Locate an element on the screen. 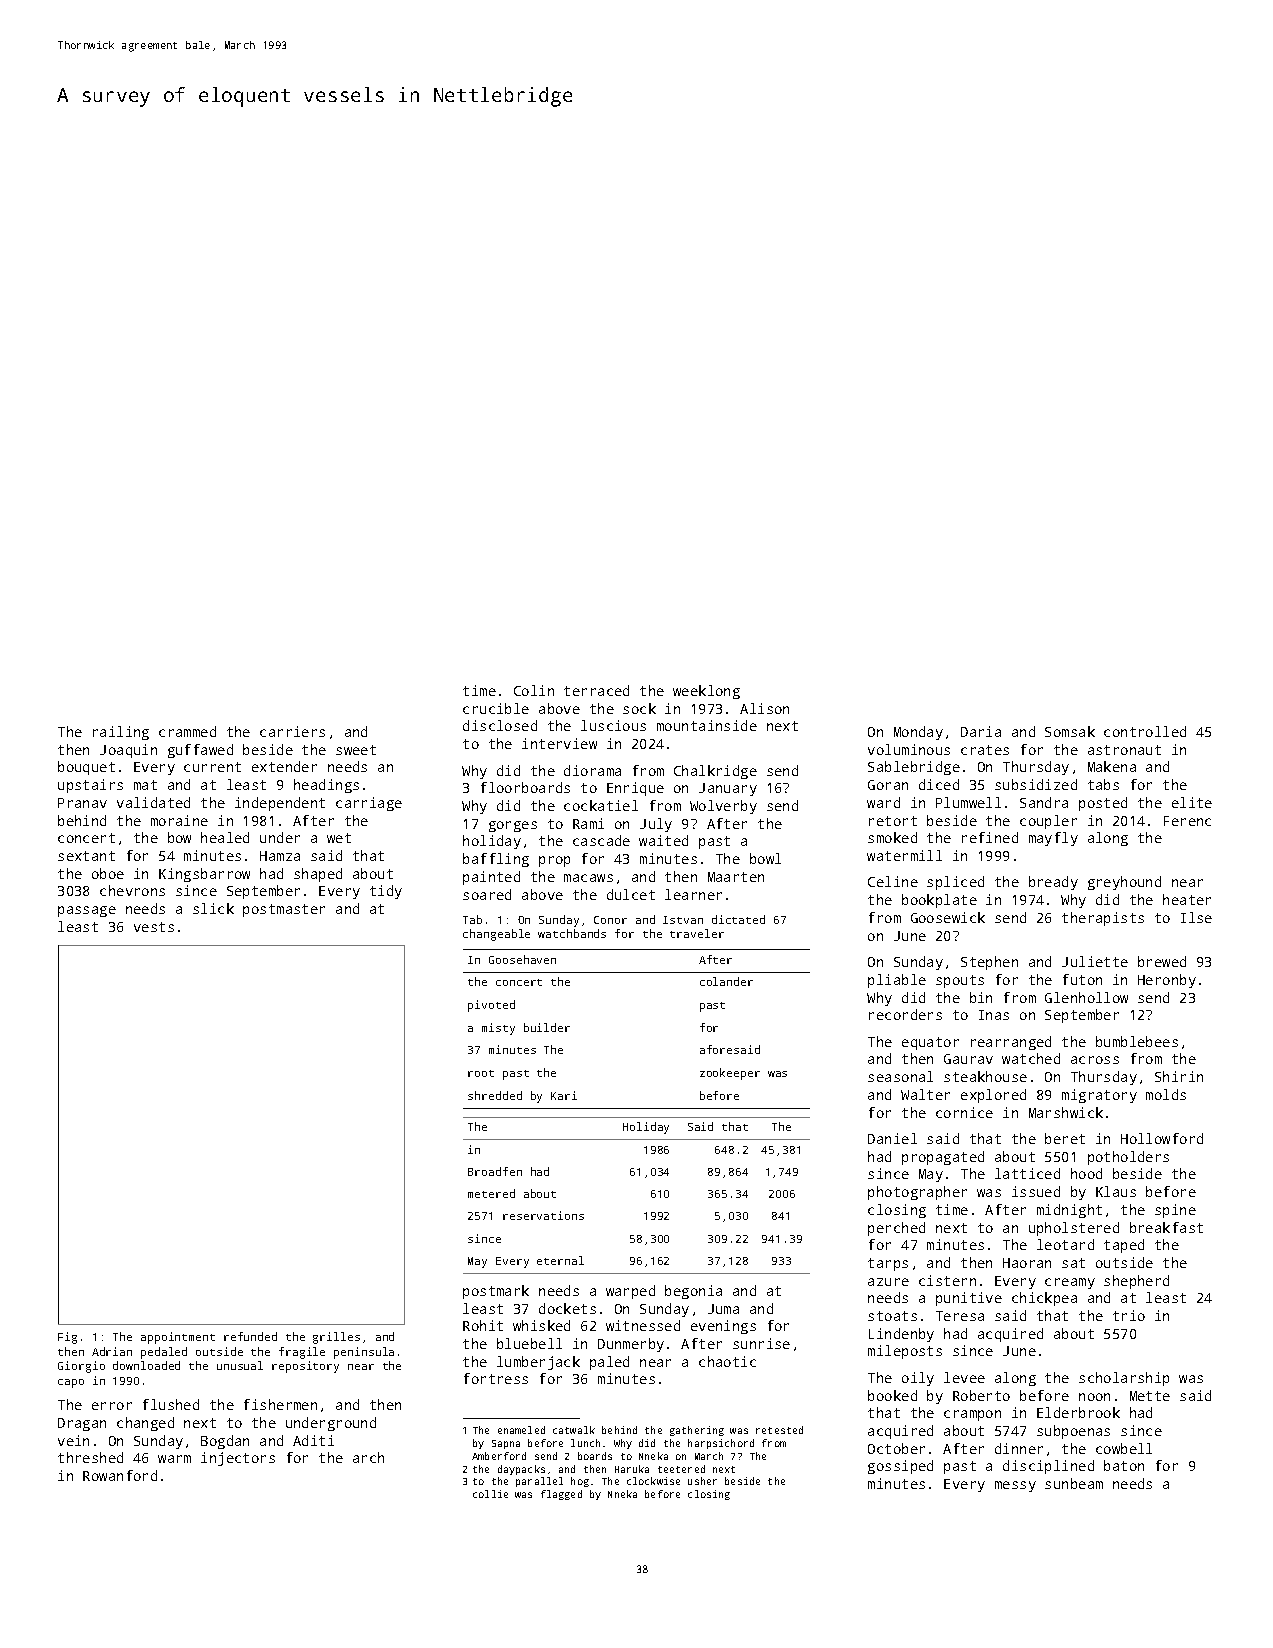 This screenshot has height=1648, width=1273. Inas is located at coordinates (994, 1015).
